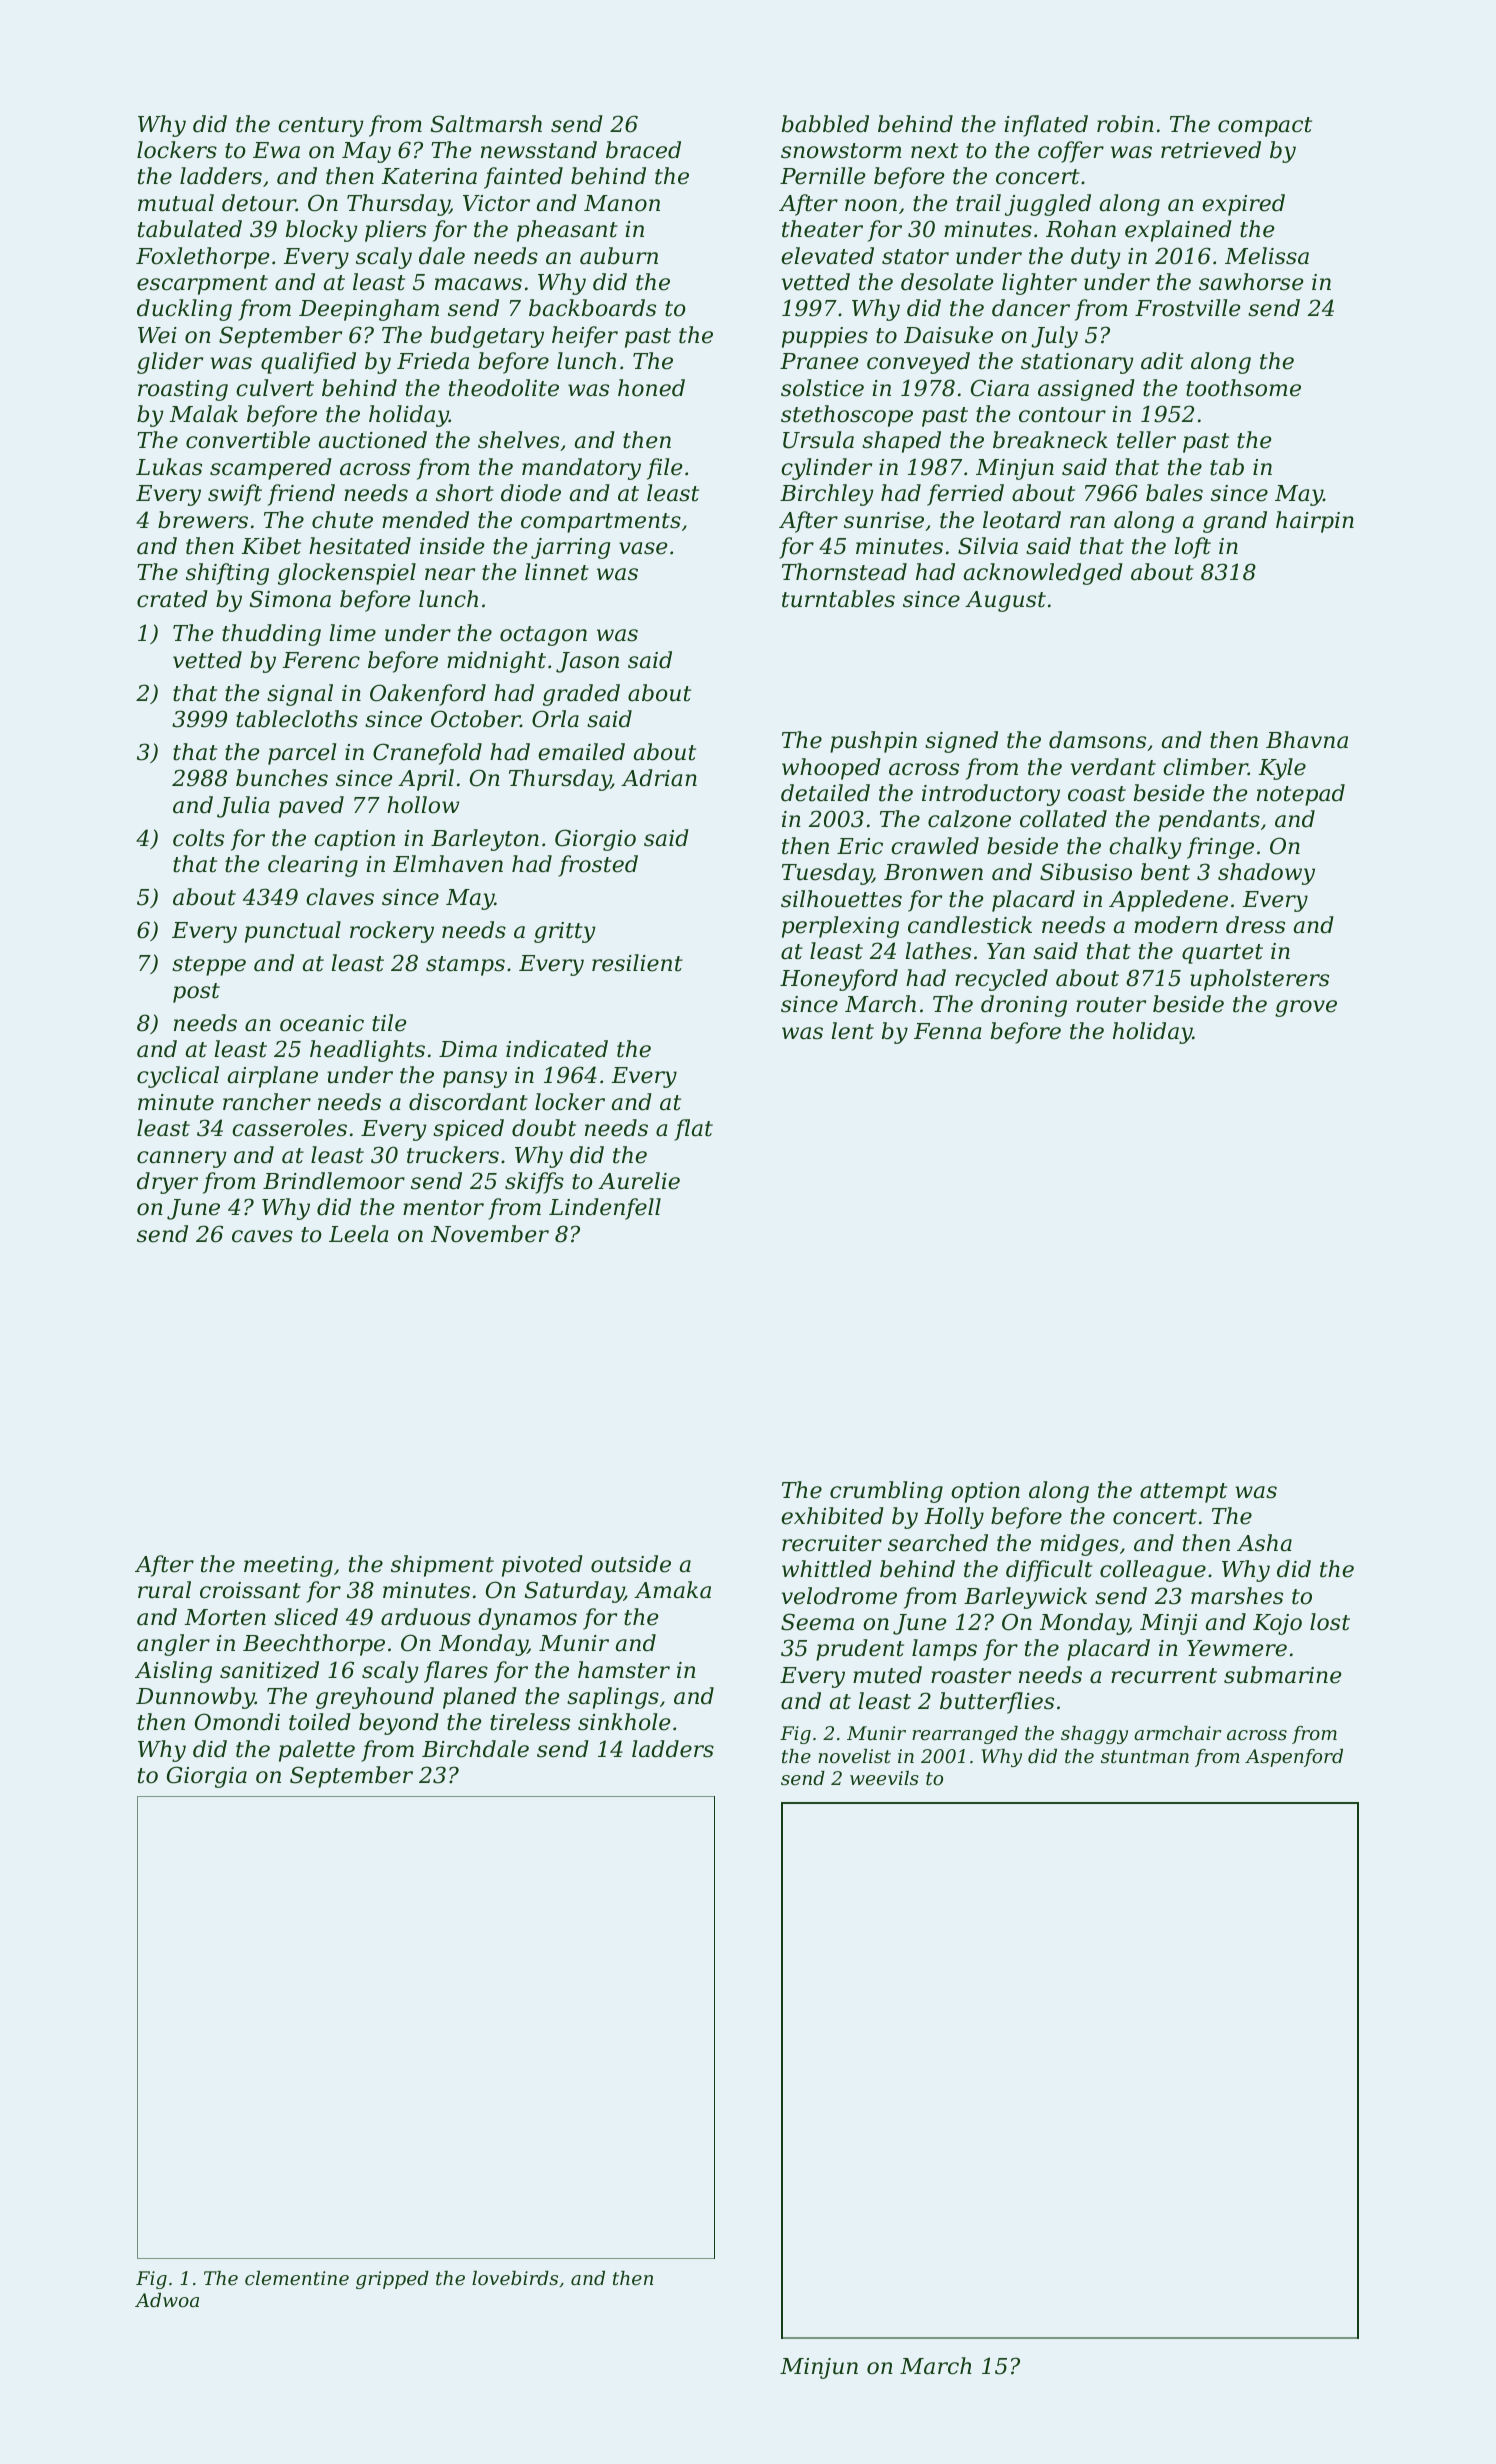 The height and width of the screenshot is (2464, 1496). Describe the element at coordinates (468, 1130) in the screenshot. I see `spiced` at that location.
